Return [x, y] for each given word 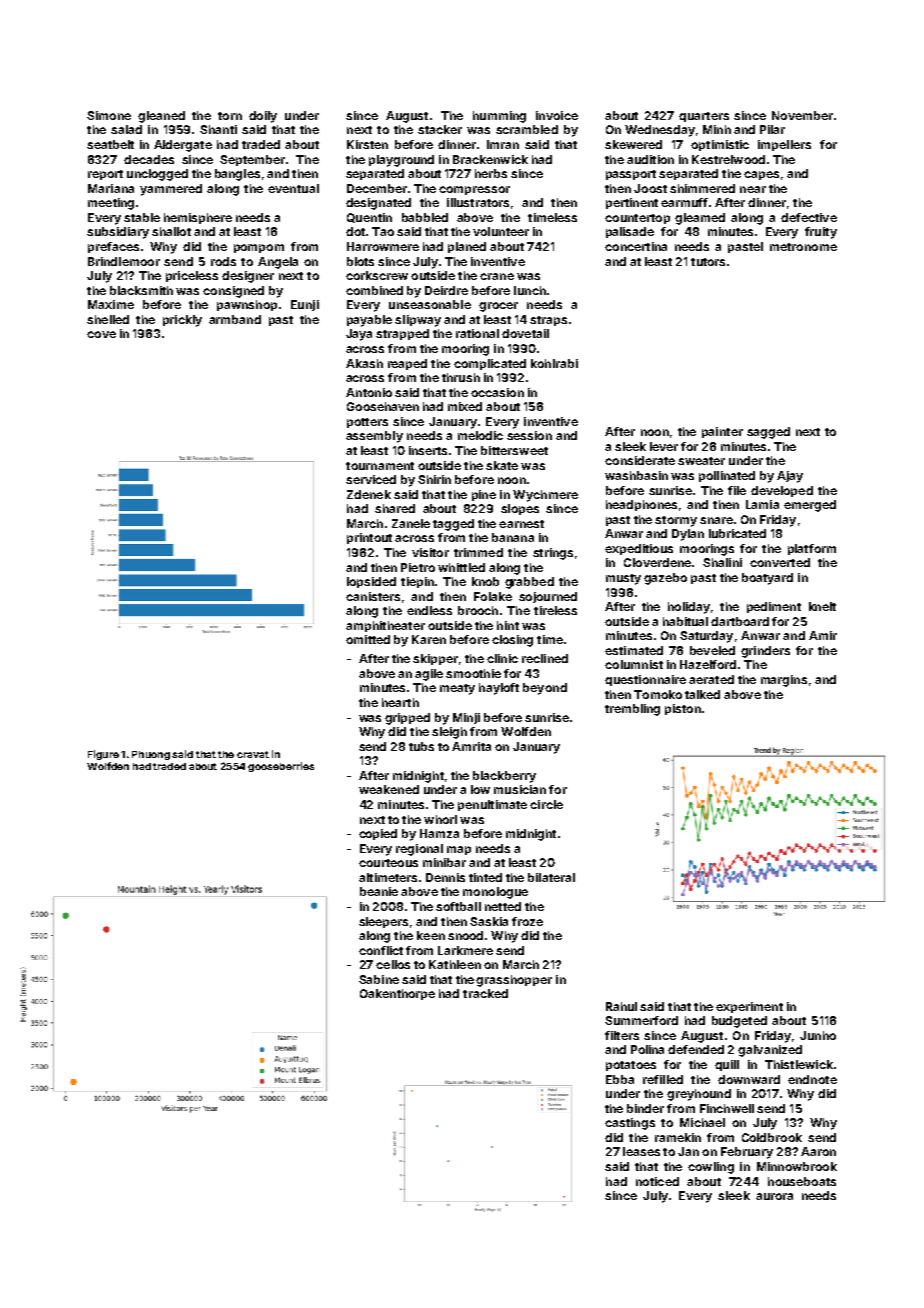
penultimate [492, 805]
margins [784, 681]
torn [230, 116]
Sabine [379, 979]
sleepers [383, 922]
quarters [704, 117]
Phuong [151, 755]
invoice [557, 115]
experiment [749, 1007]
